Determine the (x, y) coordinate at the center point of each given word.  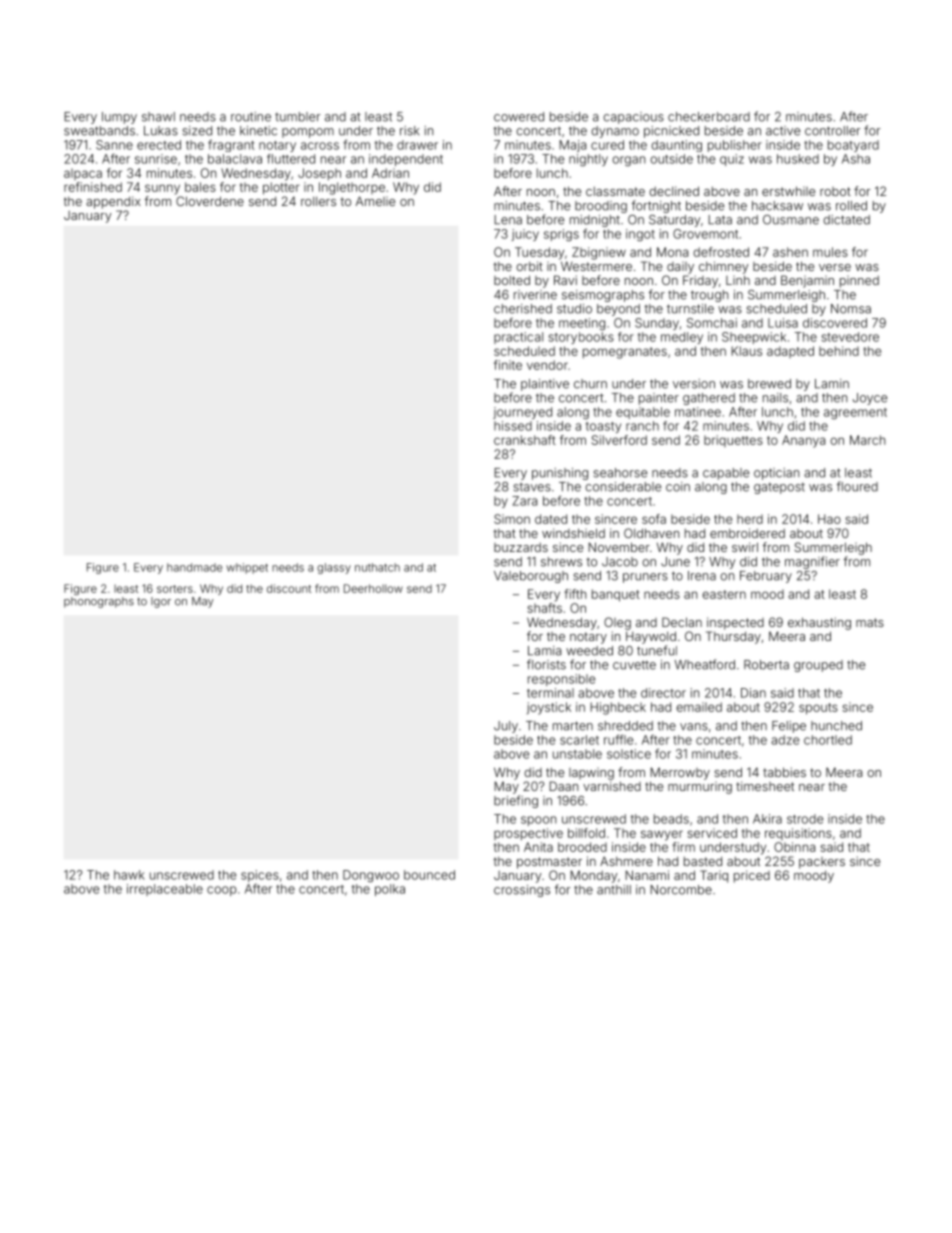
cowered (519, 117)
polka (390, 890)
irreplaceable (165, 890)
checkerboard (709, 117)
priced (752, 876)
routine (251, 117)
